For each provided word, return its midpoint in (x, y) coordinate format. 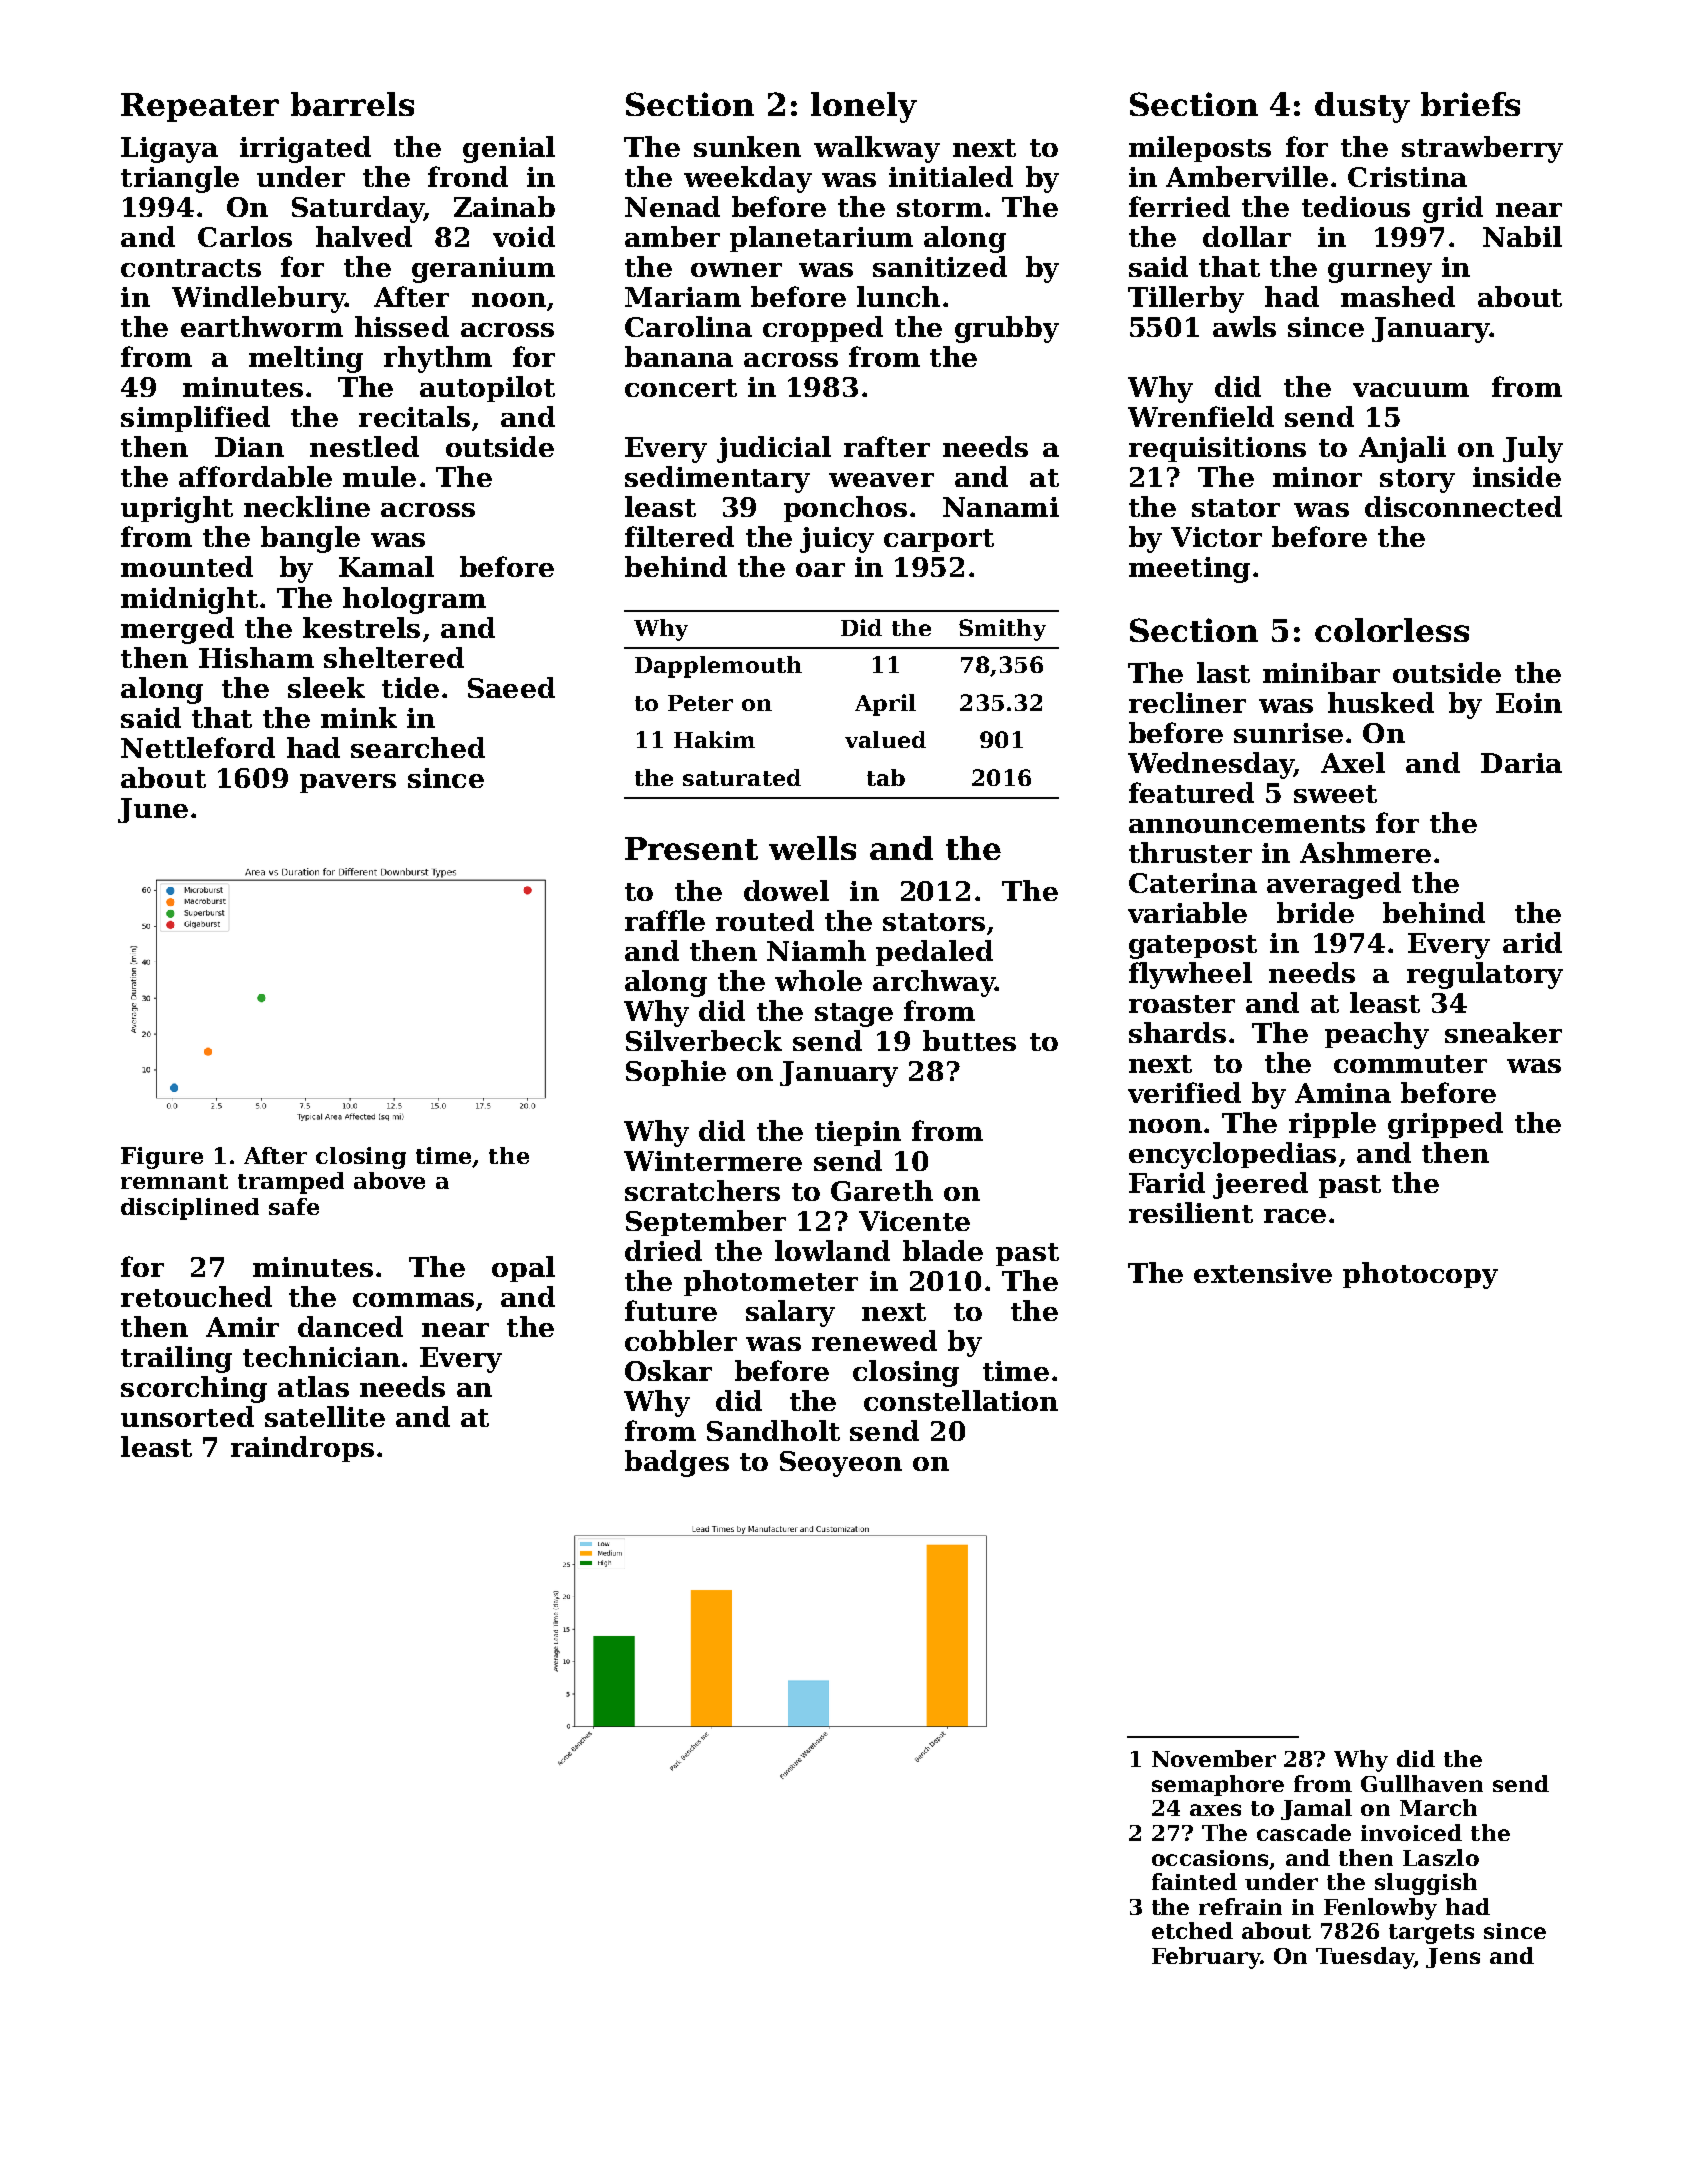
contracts (191, 268)
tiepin (858, 1133)
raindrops (302, 1449)
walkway (877, 149)
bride (1315, 912)
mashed (1398, 296)
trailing (176, 1359)
